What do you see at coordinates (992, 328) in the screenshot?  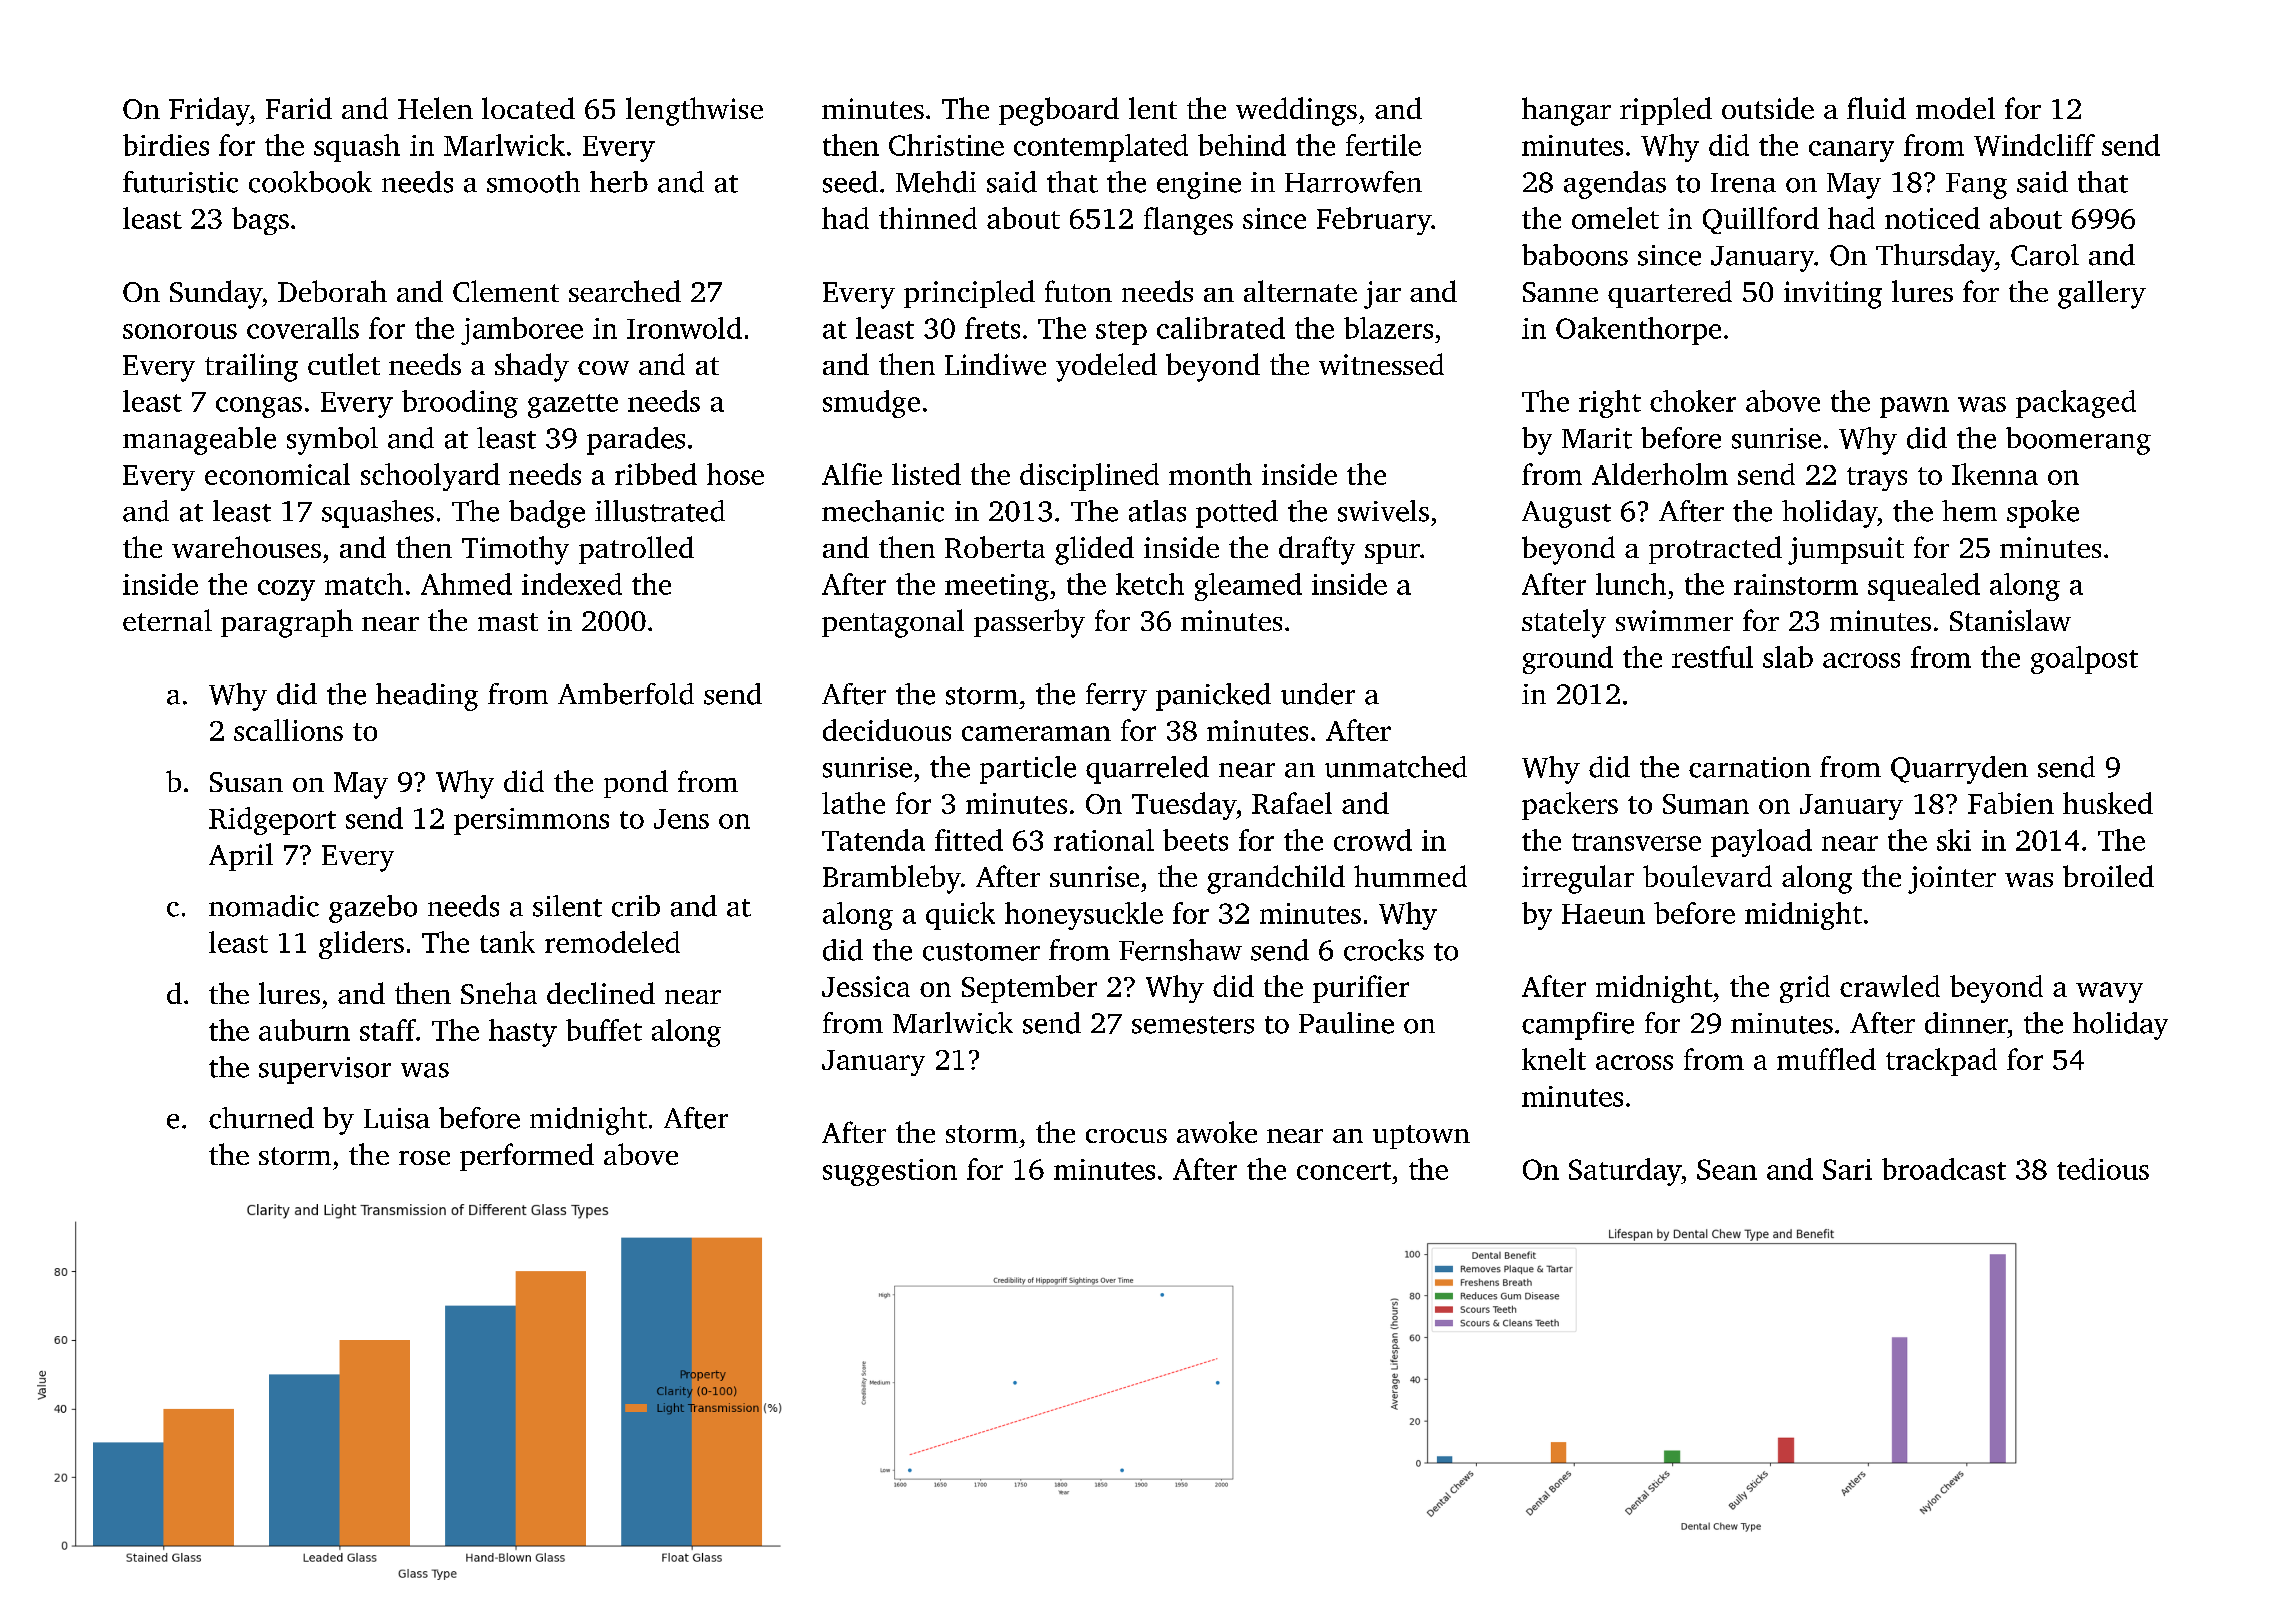 I see `frets` at bounding box center [992, 328].
